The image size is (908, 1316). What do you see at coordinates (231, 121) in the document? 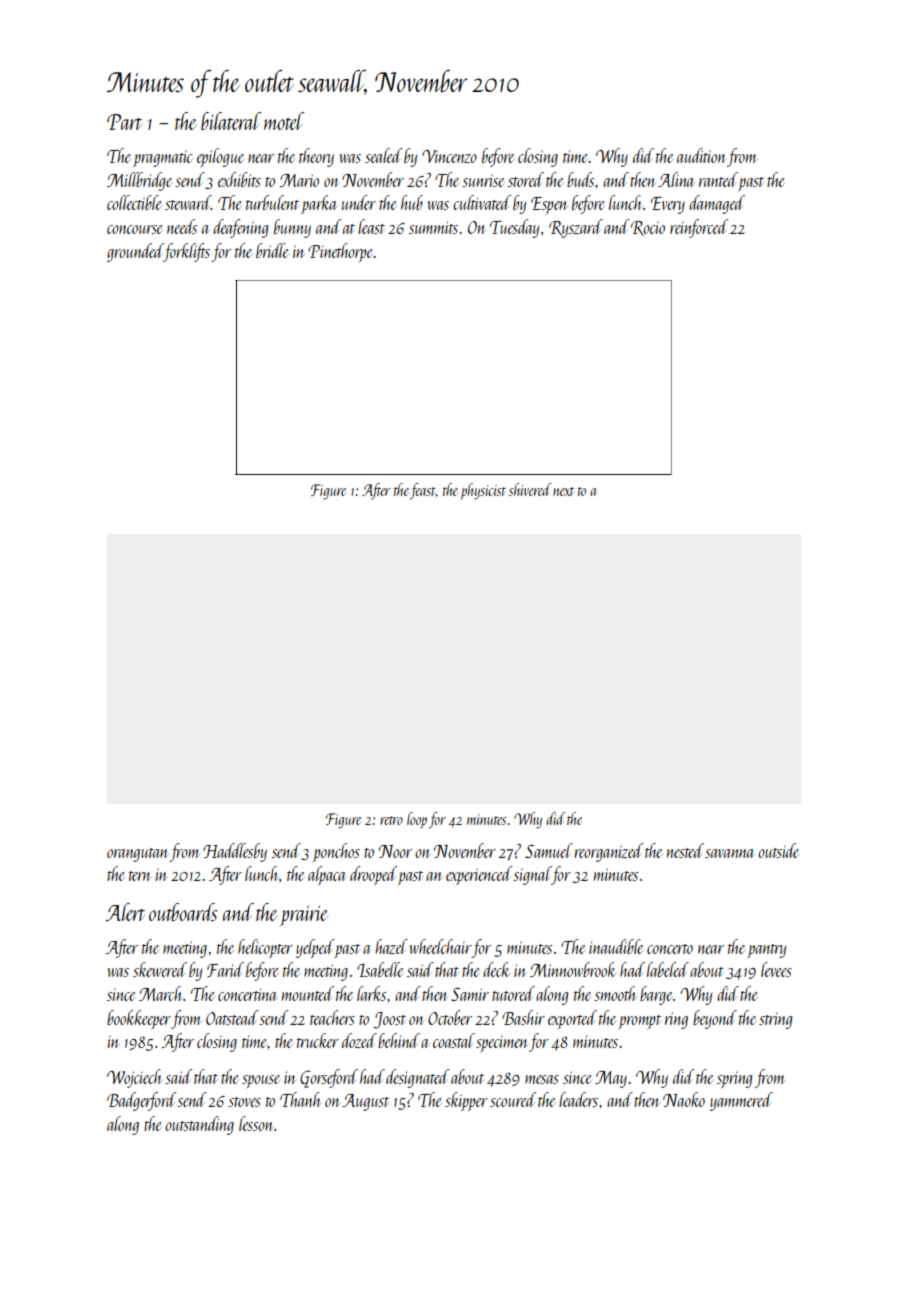
I see `bilateral` at bounding box center [231, 121].
